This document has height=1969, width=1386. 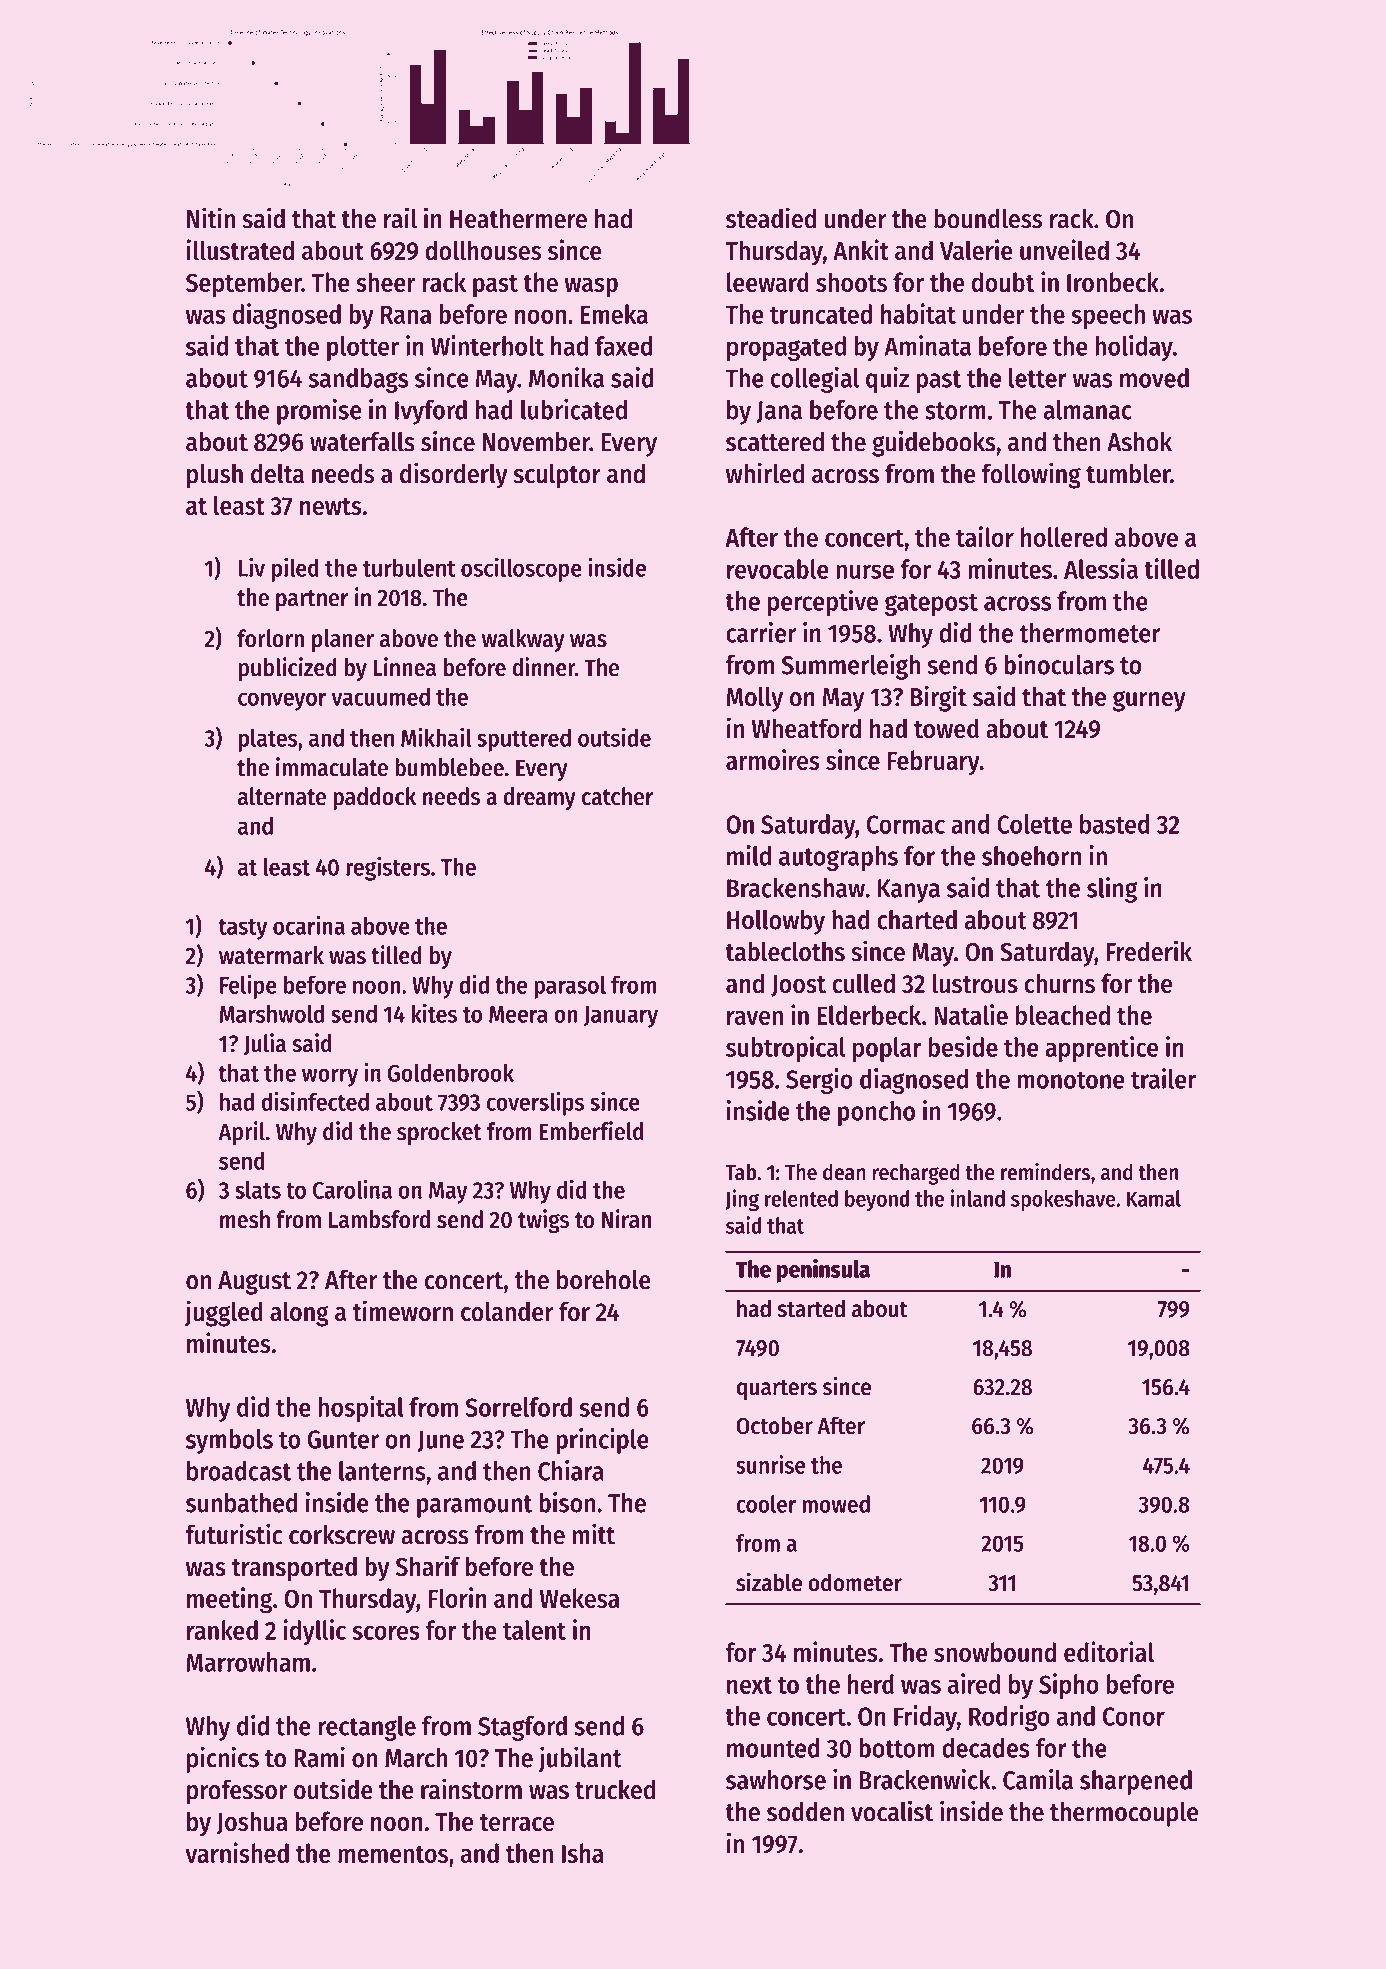 What do you see at coordinates (1031, 475) in the document?
I see `following` at bounding box center [1031, 475].
